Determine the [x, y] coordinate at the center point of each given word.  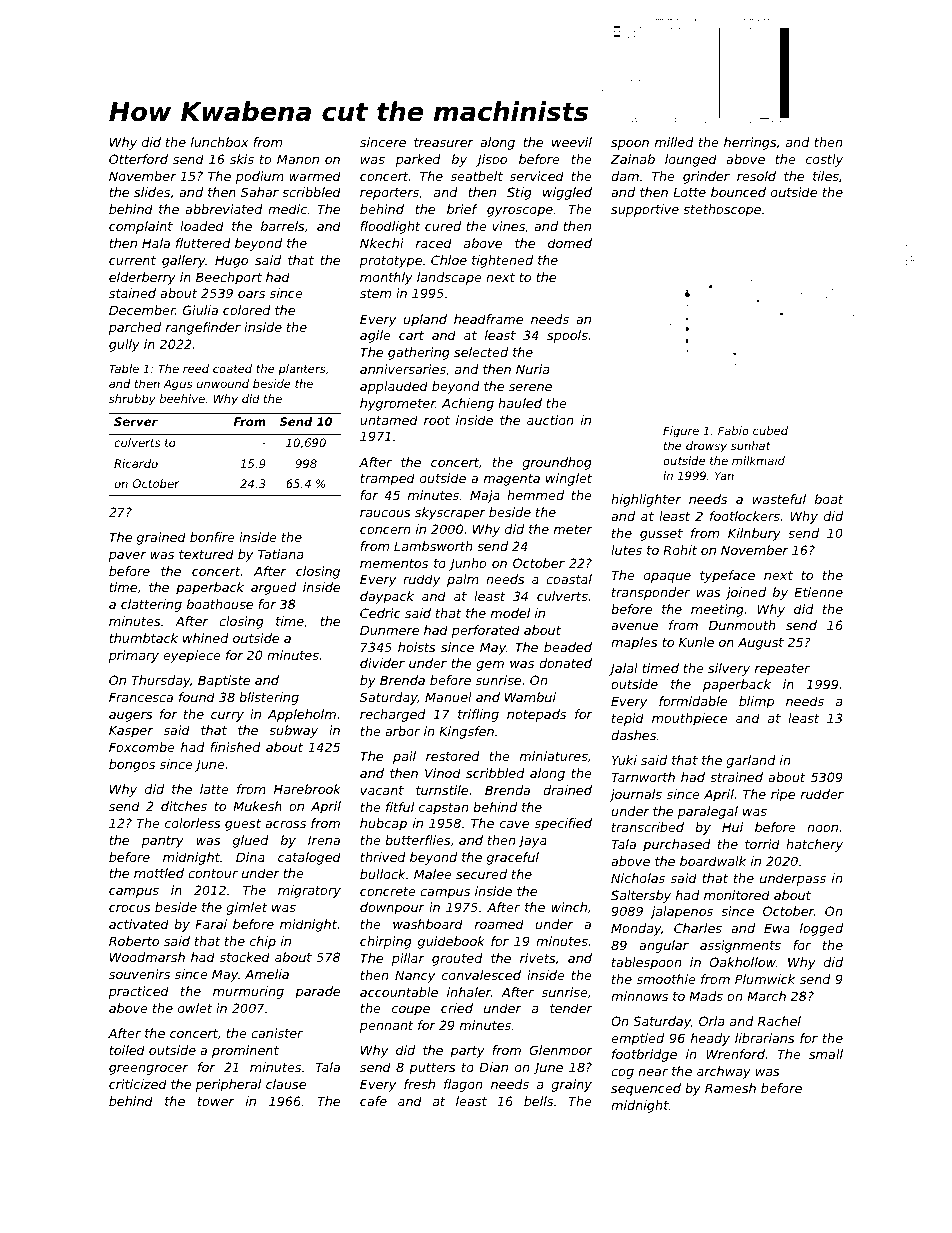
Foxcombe [142, 747]
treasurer [444, 142]
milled [674, 142]
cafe [373, 1101]
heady [710, 1039]
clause [286, 1084]
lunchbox [219, 142]
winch [569, 907]
